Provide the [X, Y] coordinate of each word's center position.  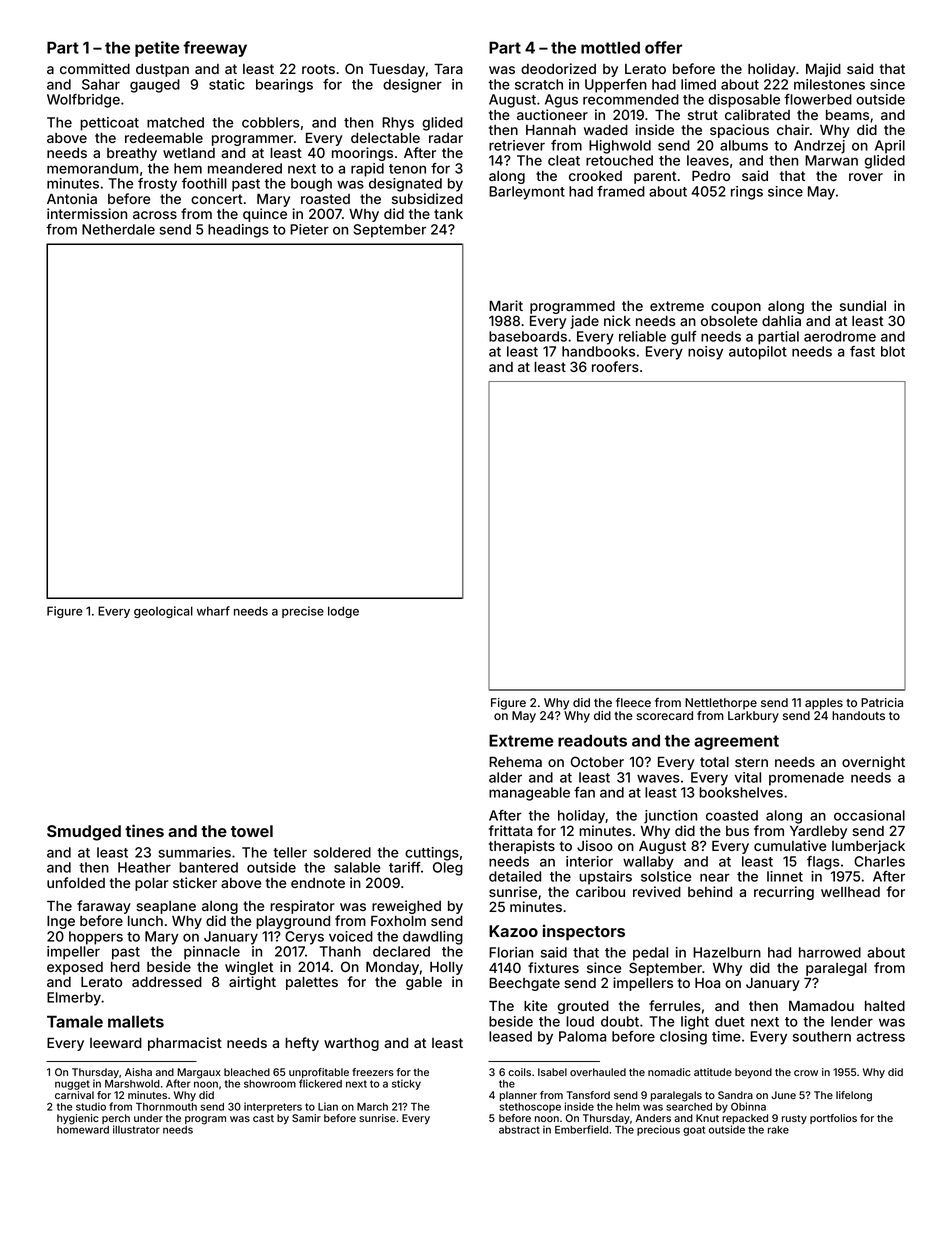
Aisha [138, 1072]
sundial [863, 305]
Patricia [882, 702]
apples [824, 704]
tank [448, 214]
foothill [204, 183]
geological [163, 612]
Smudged [84, 833]
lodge [343, 612]
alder [505, 777]
